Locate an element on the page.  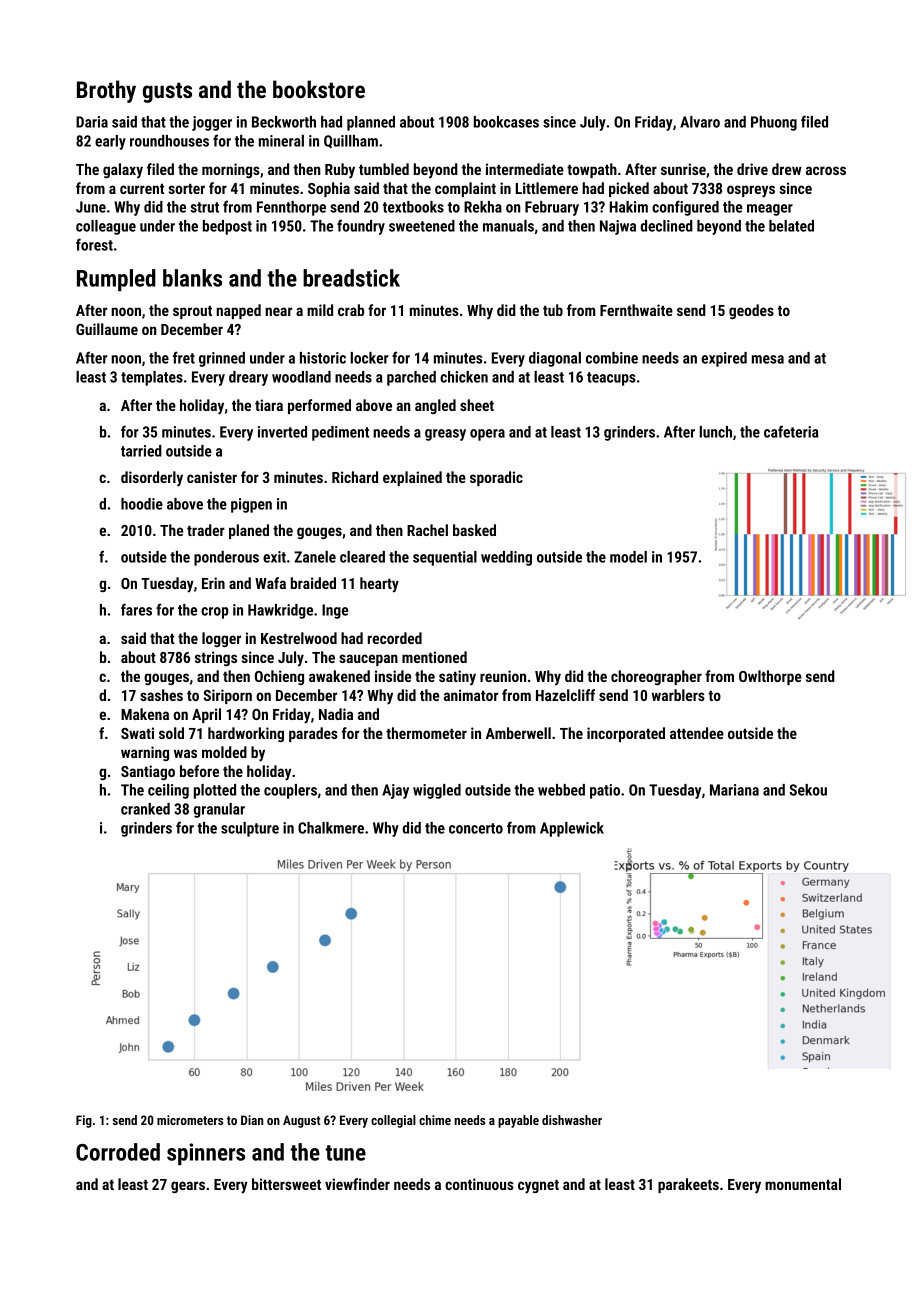
monumental is located at coordinates (803, 1184).
